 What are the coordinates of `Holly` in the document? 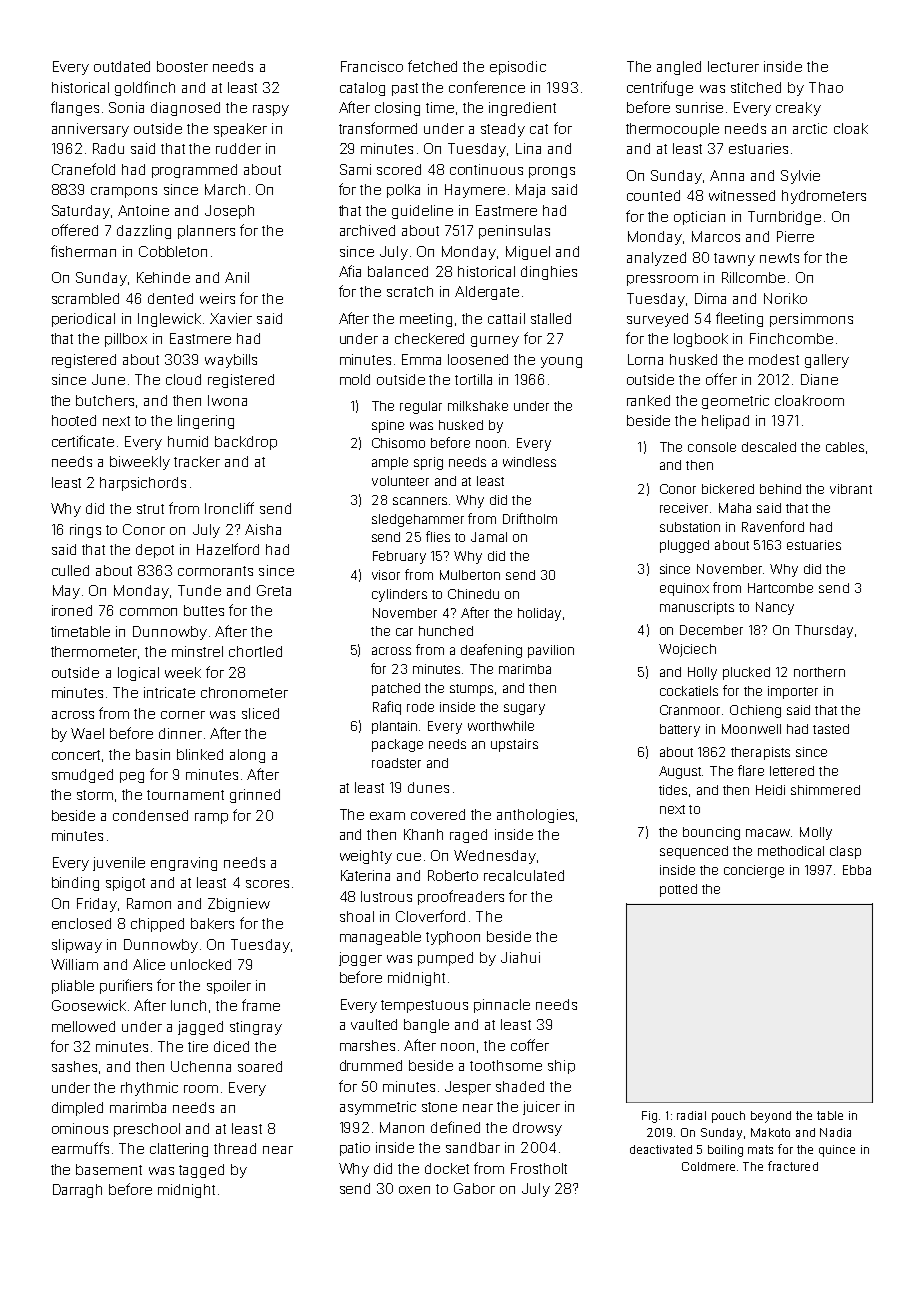 It's located at (702, 673).
